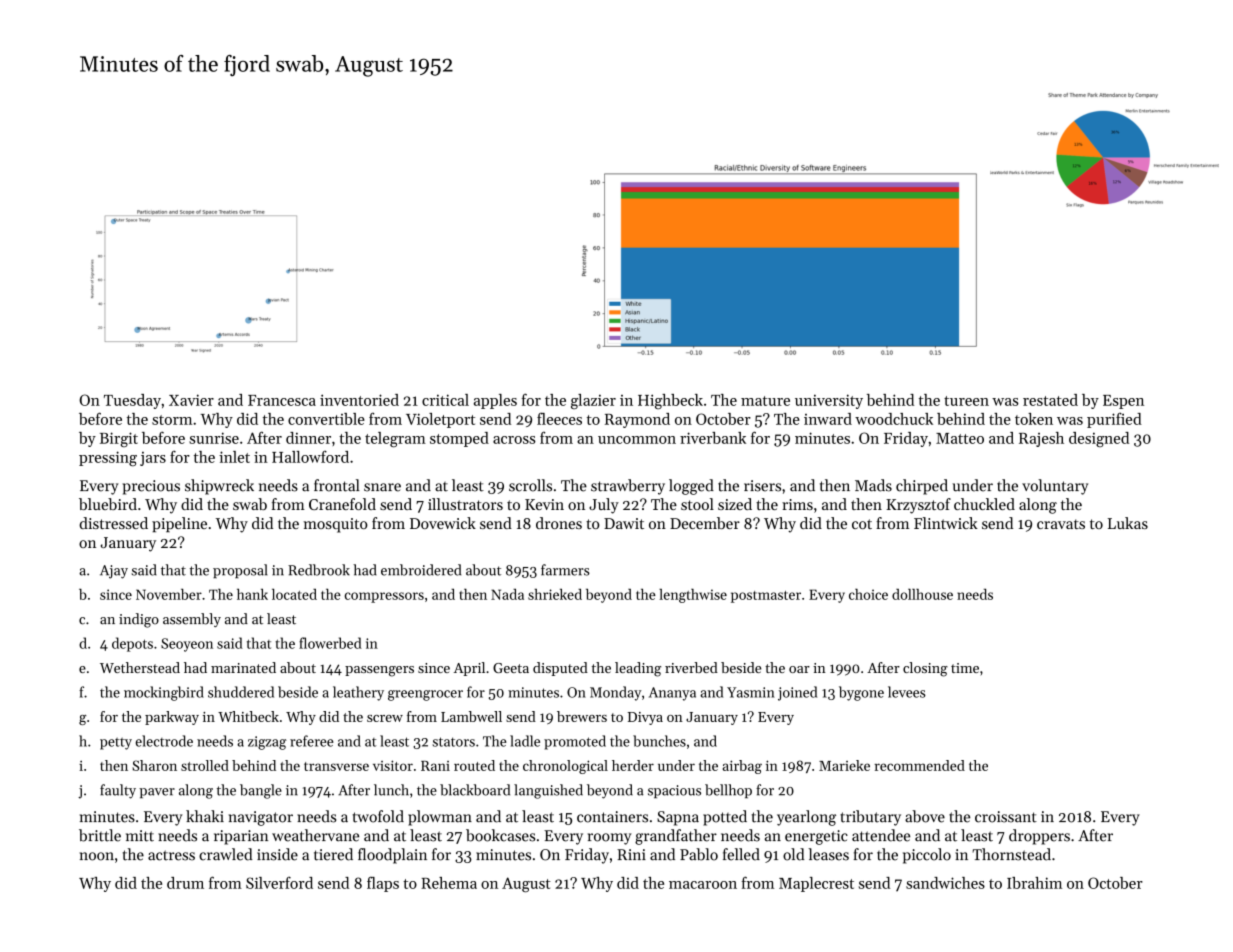 This image has height=952, width=1233. Describe the element at coordinates (765, 401) in the image. I see `mature` at that location.
